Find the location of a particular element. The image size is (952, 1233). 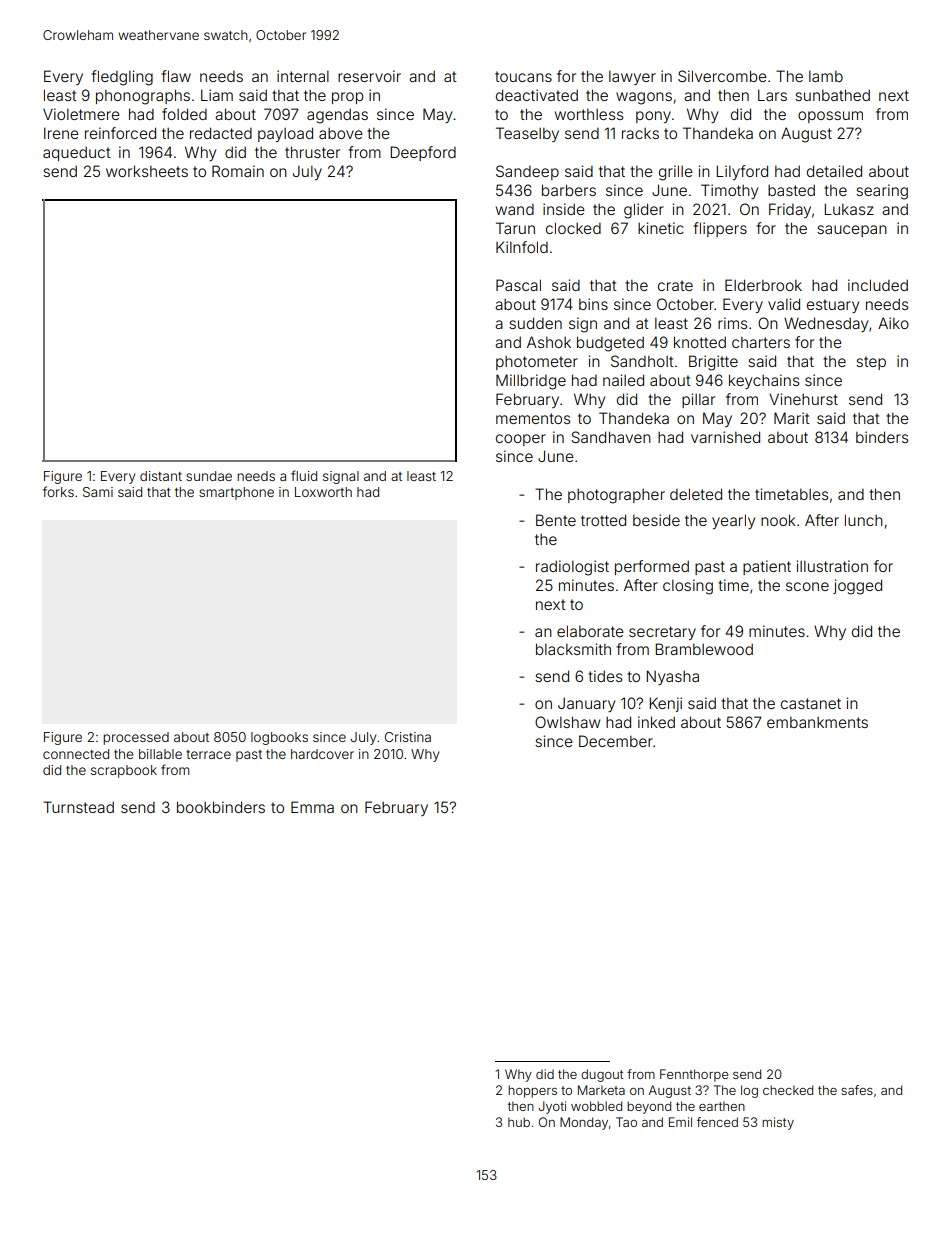

December is located at coordinates (616, 741).
